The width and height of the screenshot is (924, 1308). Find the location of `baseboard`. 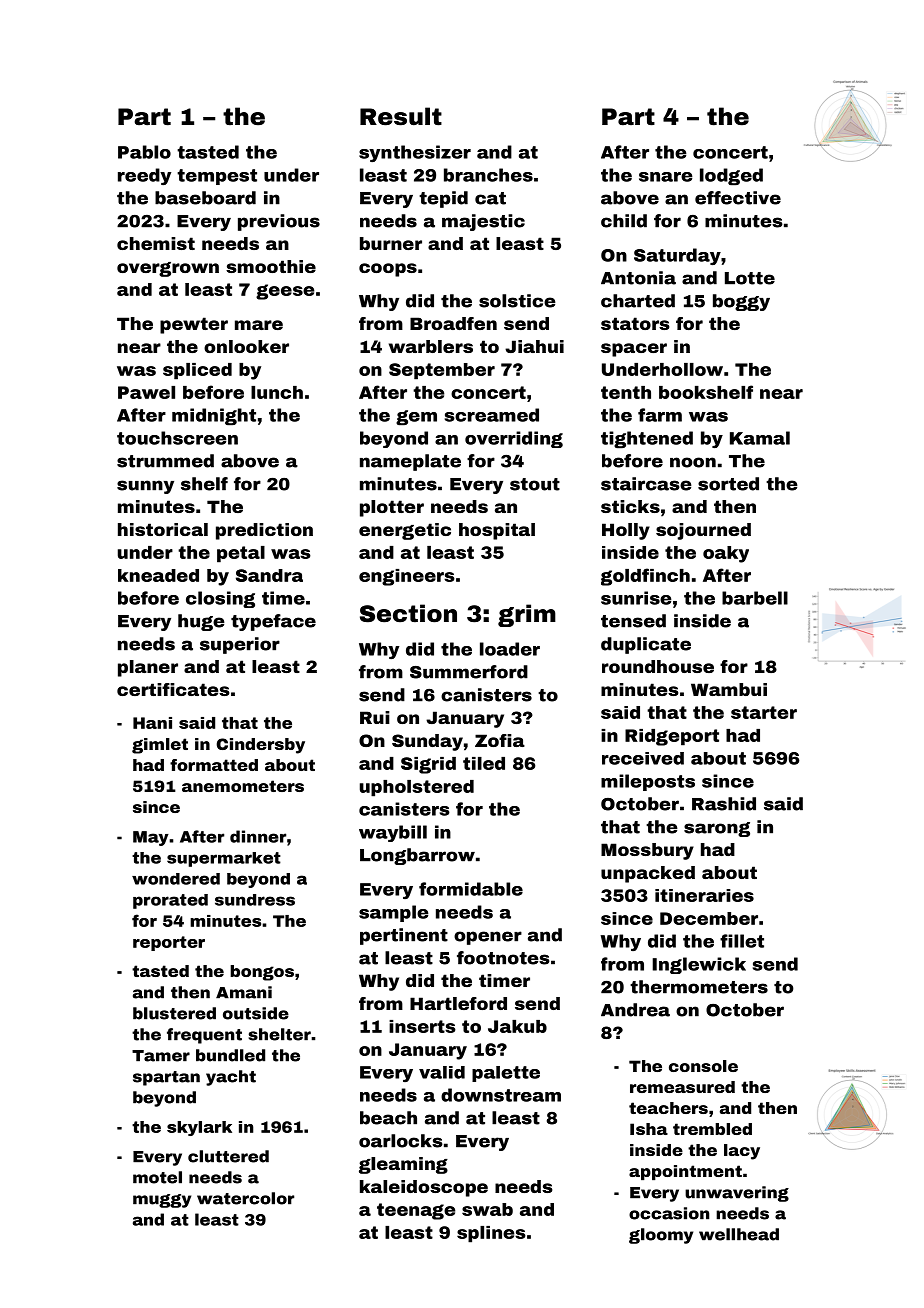

baseboard is located at coordinates (205, 198).
